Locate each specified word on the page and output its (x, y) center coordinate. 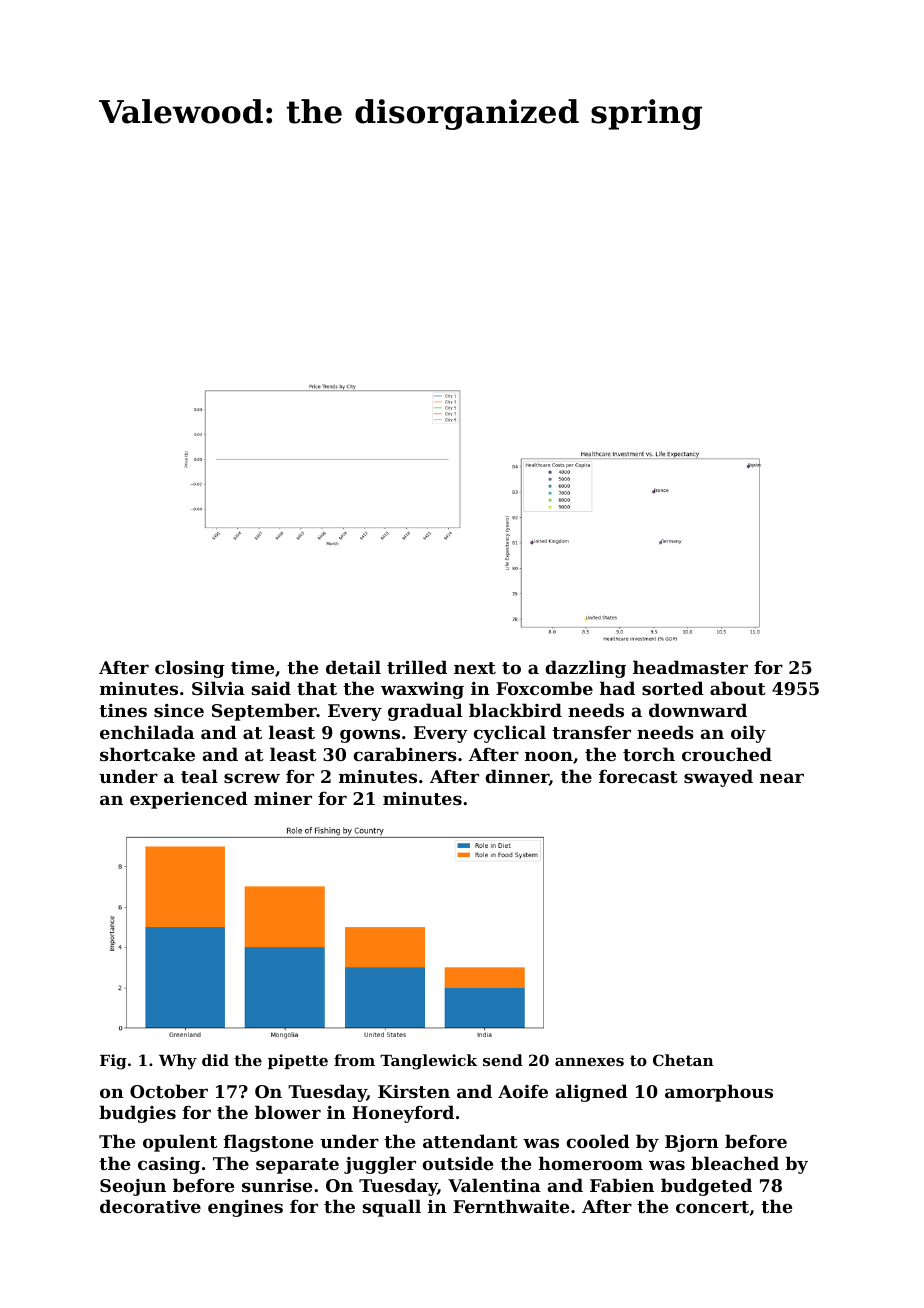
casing (169, 1165)
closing (190, 669)
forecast (638, 776)
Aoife (523, 1091)
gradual (425, 712)
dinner (517, 777)
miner (283, 798)
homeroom (591, 1163)
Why (178, 1062)
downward (698, 710)
